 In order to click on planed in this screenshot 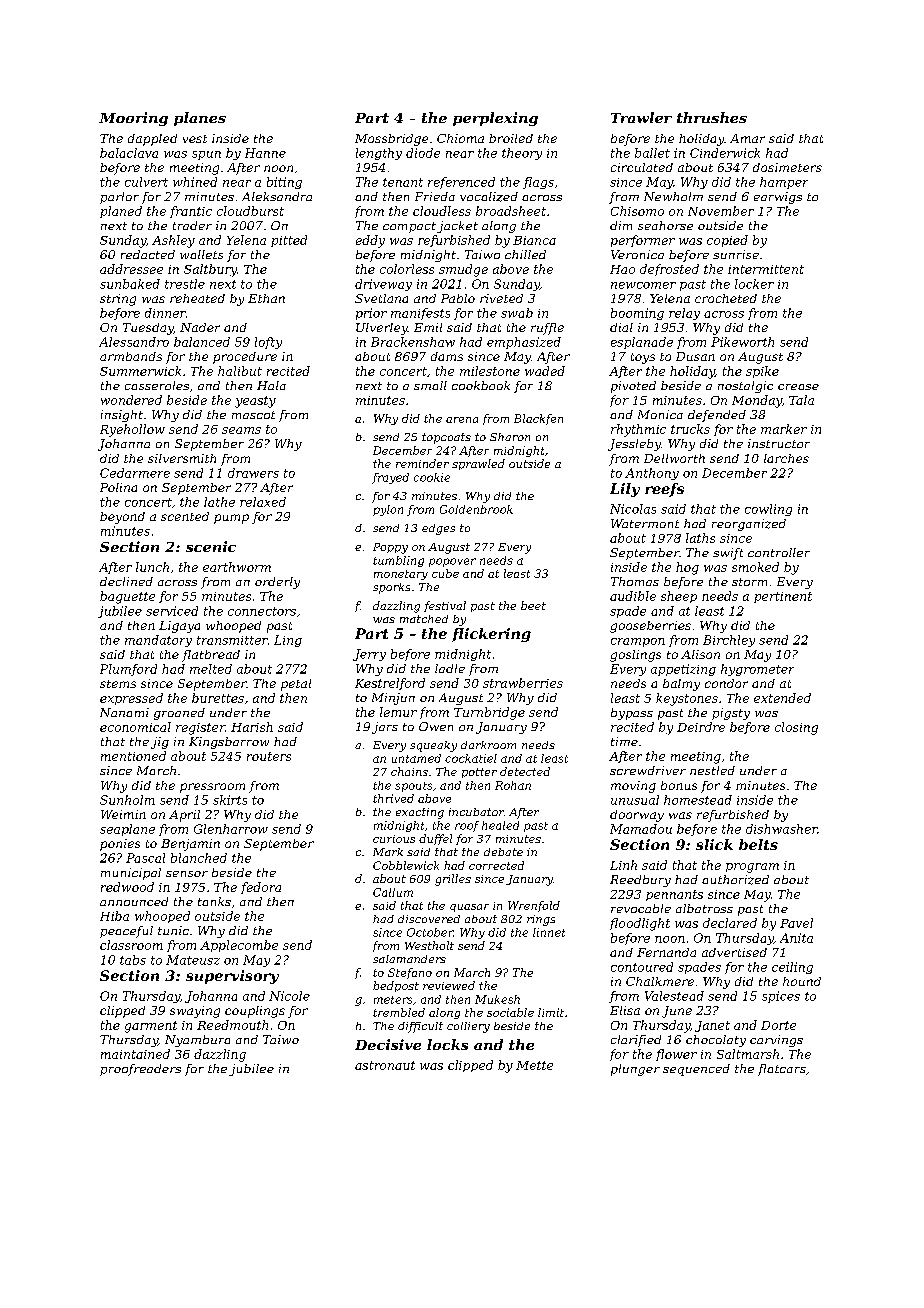, I will do `click(121, 212)`.
